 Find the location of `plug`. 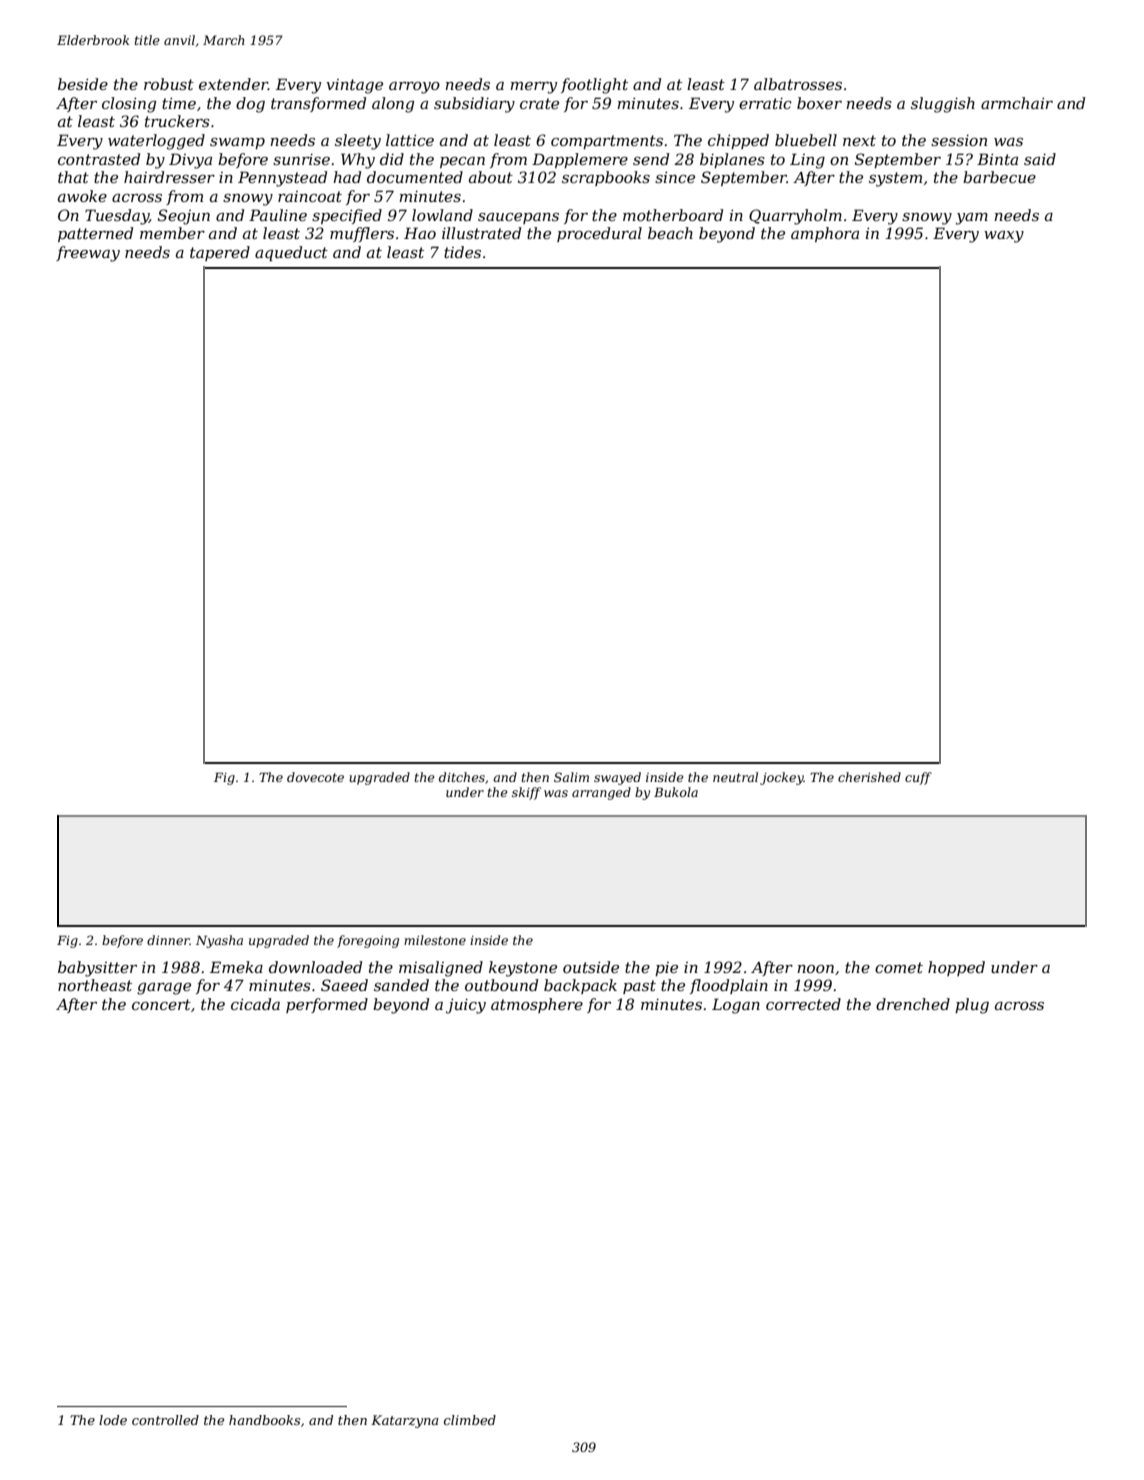

plug is located at coordinates (972, 1006).
